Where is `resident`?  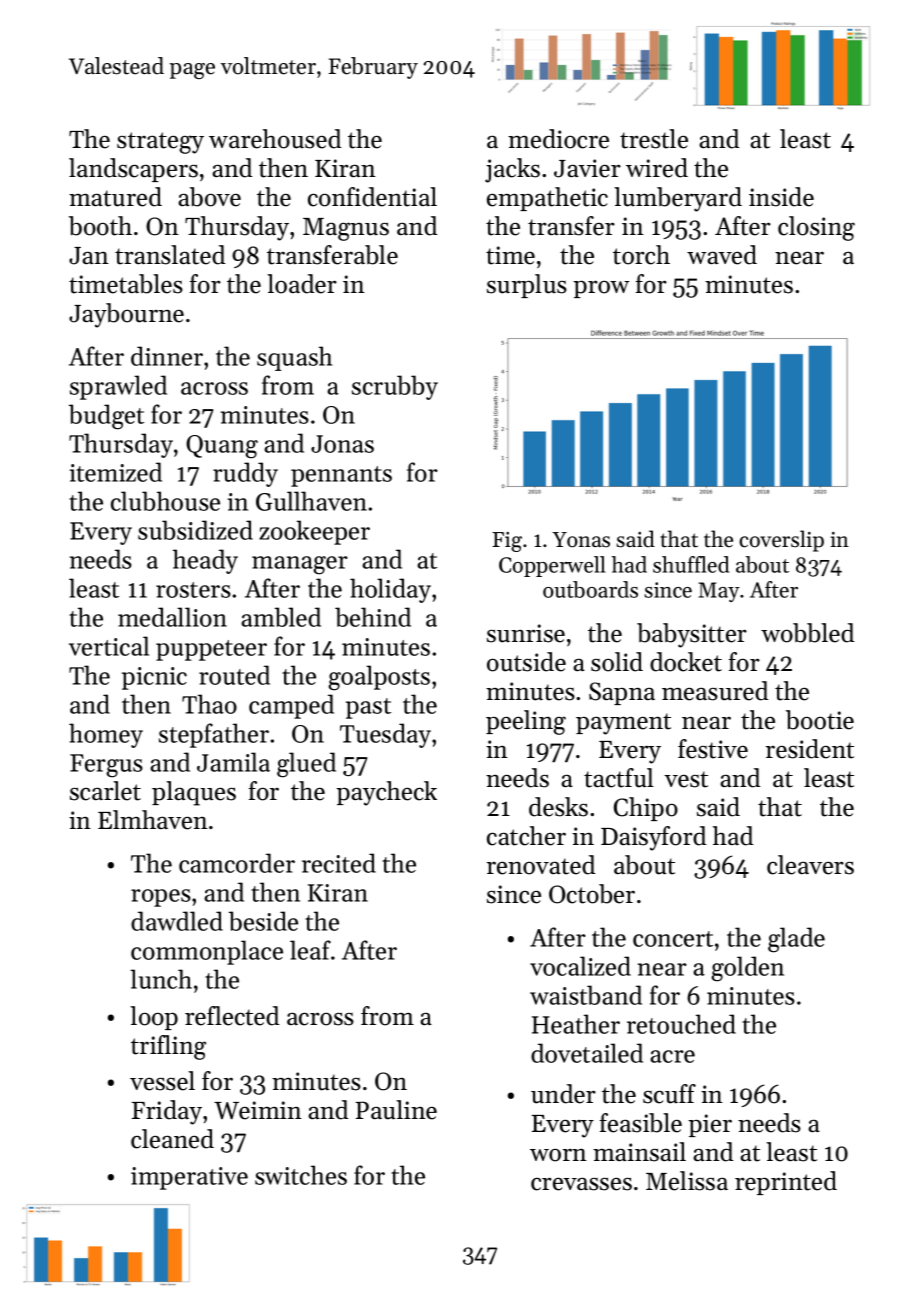 resident is located at coordinates (810, 749).
